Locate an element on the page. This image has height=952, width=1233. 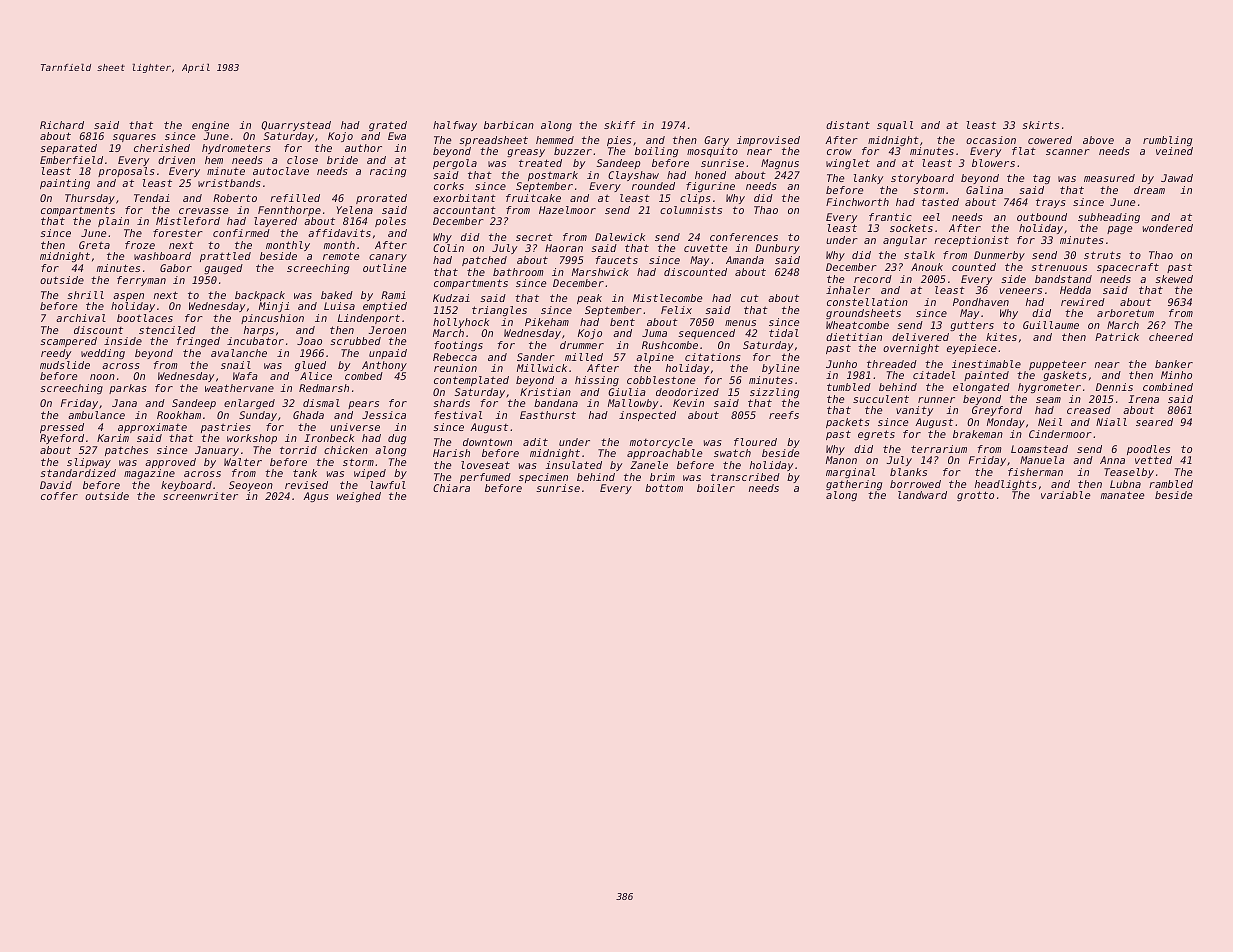
accountant is located at coordinates (464, 210).
